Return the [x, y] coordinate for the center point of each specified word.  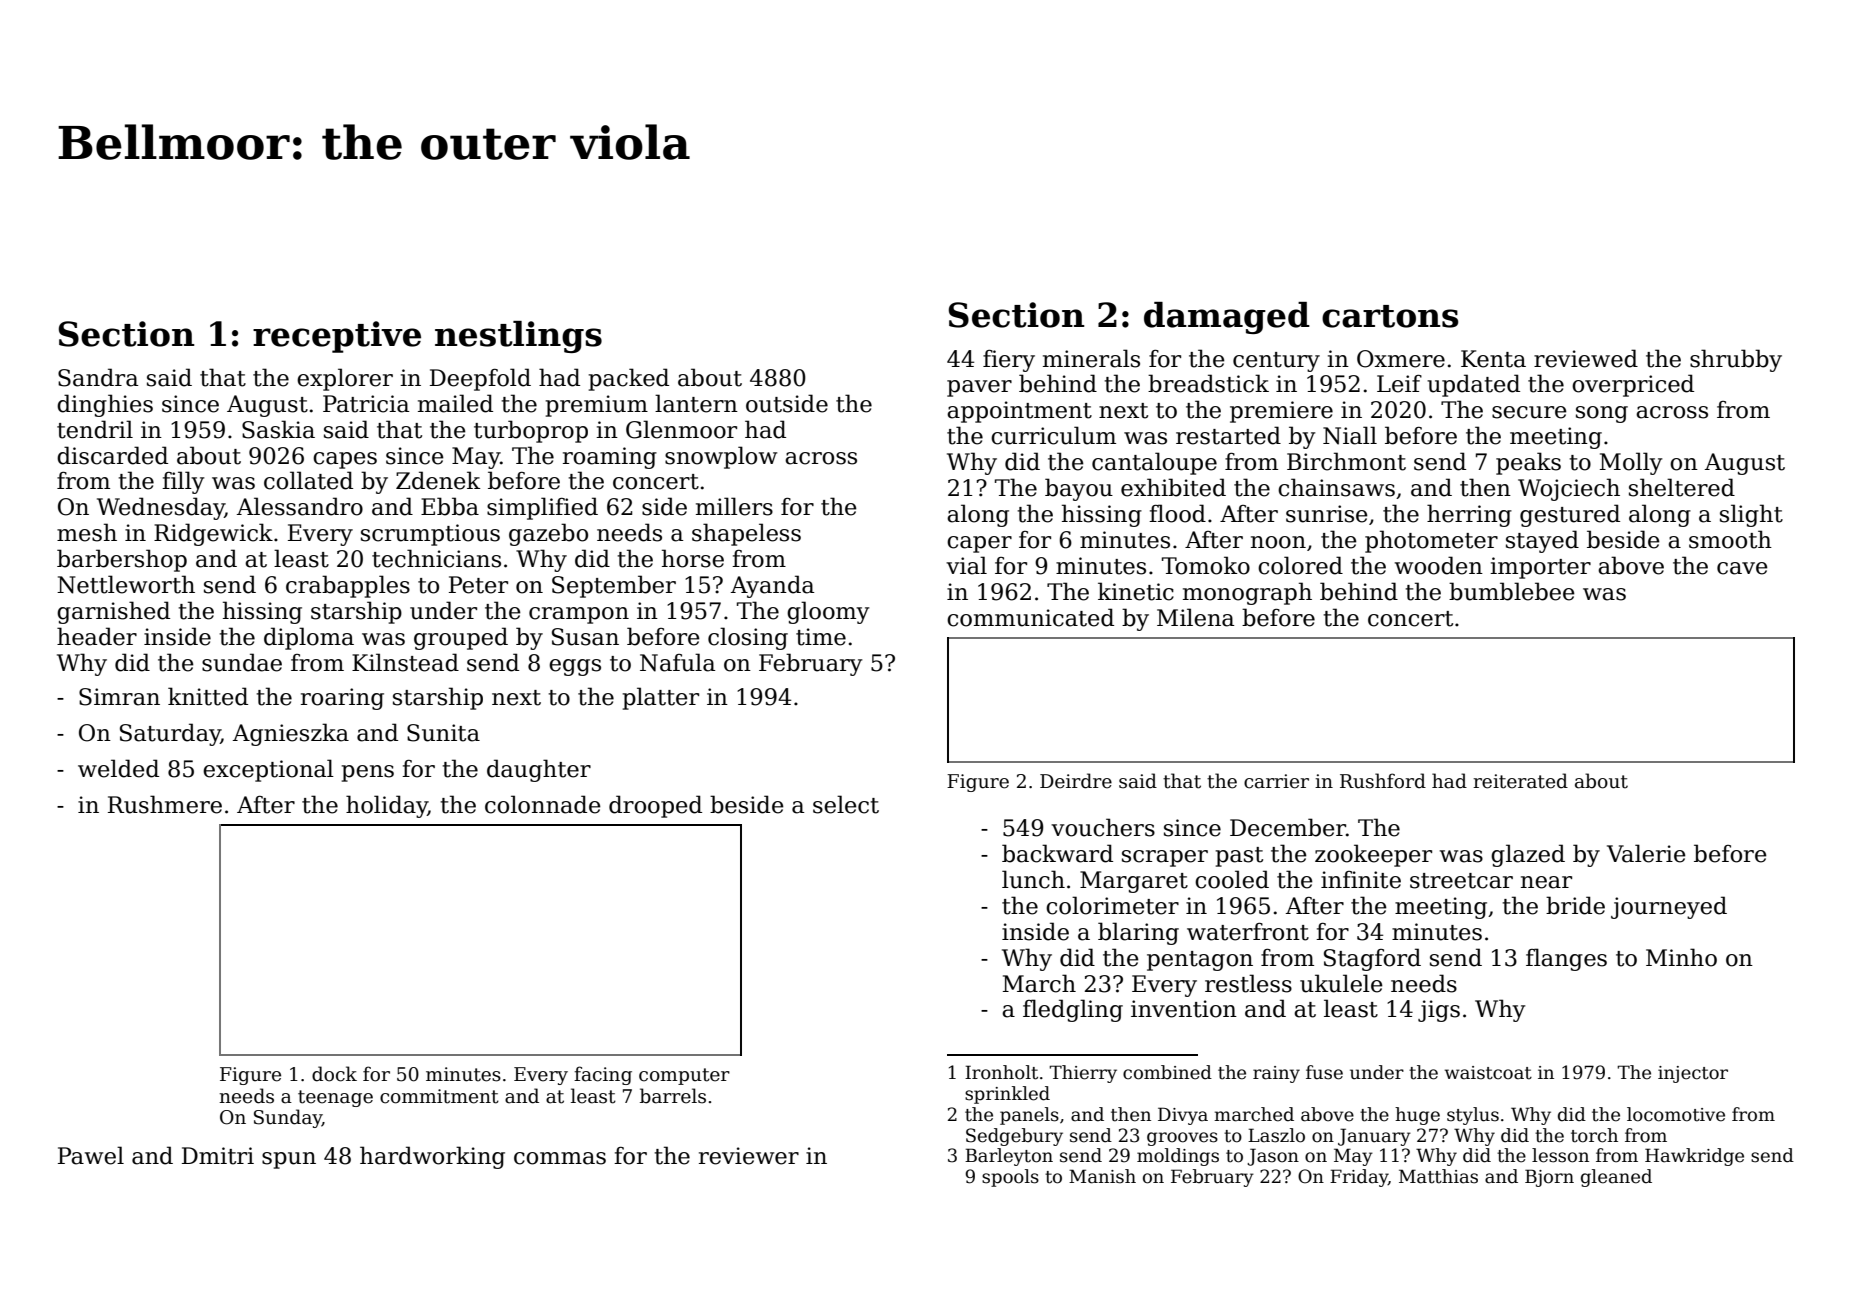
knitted [208, 696]
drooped [655, 806]
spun [289, 1160]
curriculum [1053, 435]
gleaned [1616, 1178]
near [1546, 882]
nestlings [518, 337]
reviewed [1586, 358]
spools [1010, 1178]
